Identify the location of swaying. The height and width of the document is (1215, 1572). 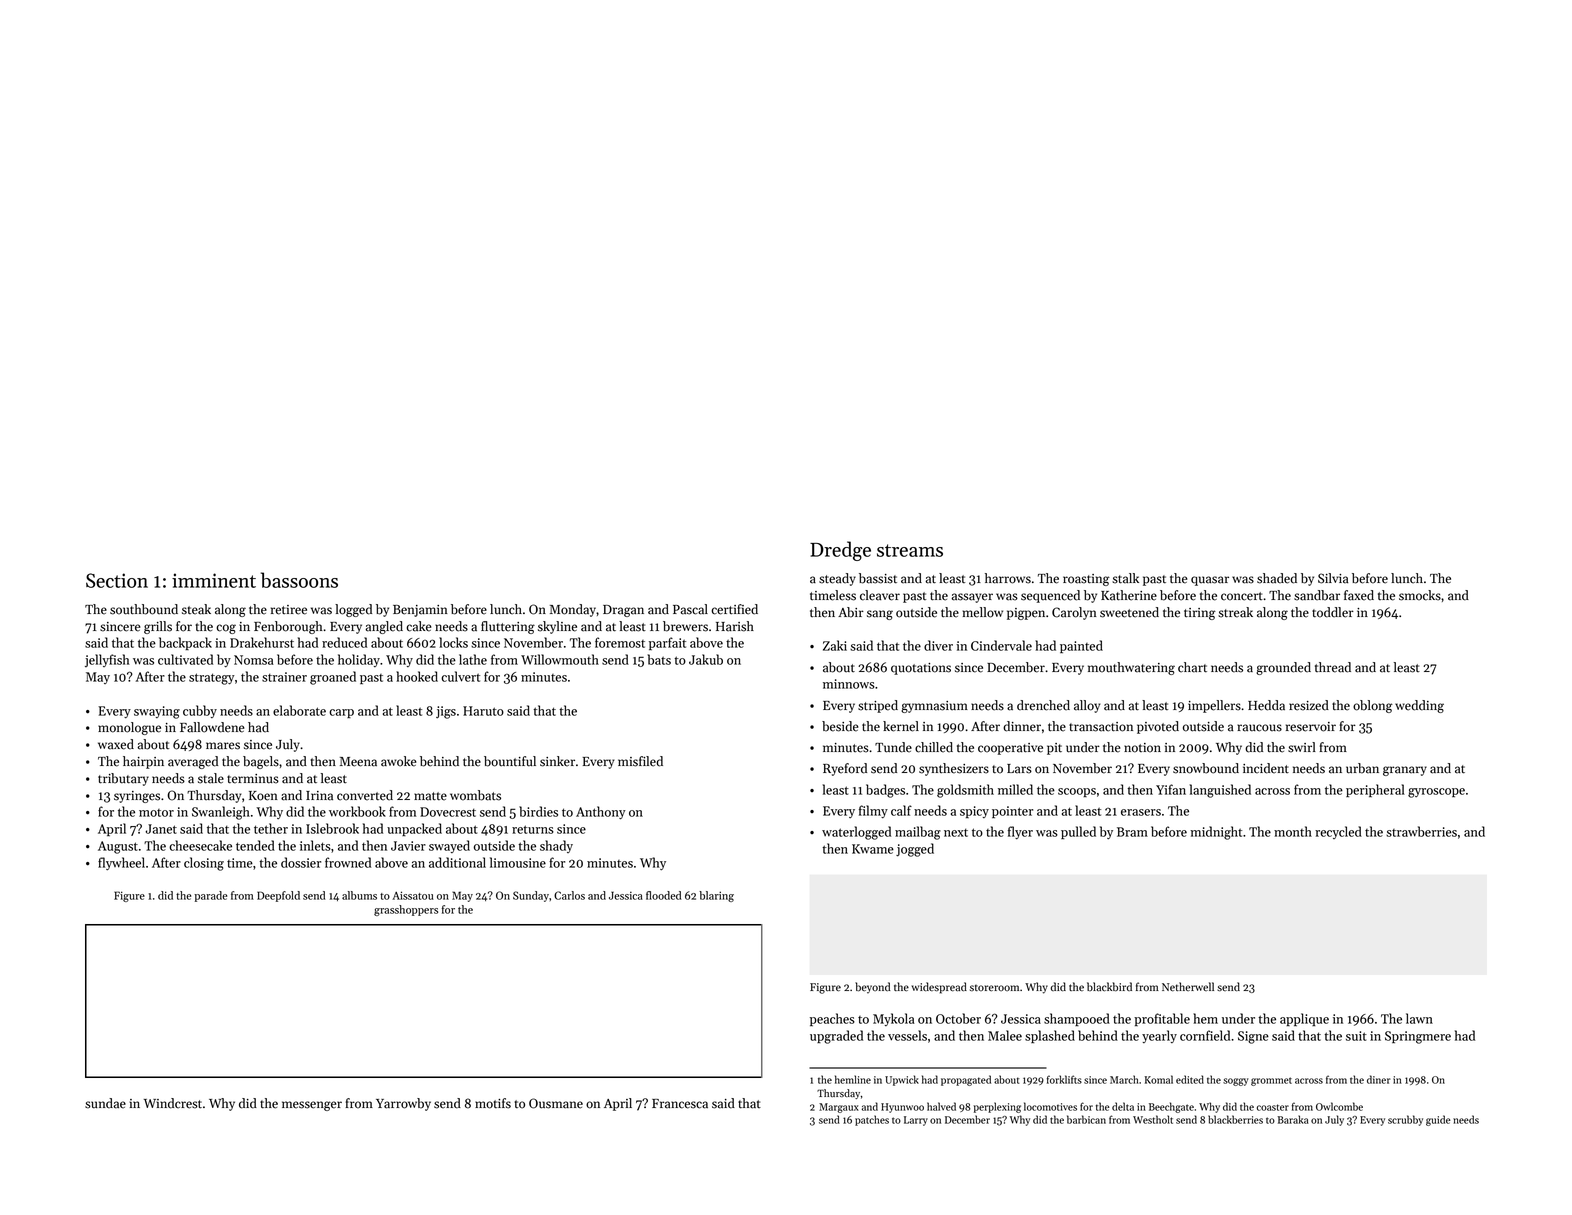
(157, 712).
